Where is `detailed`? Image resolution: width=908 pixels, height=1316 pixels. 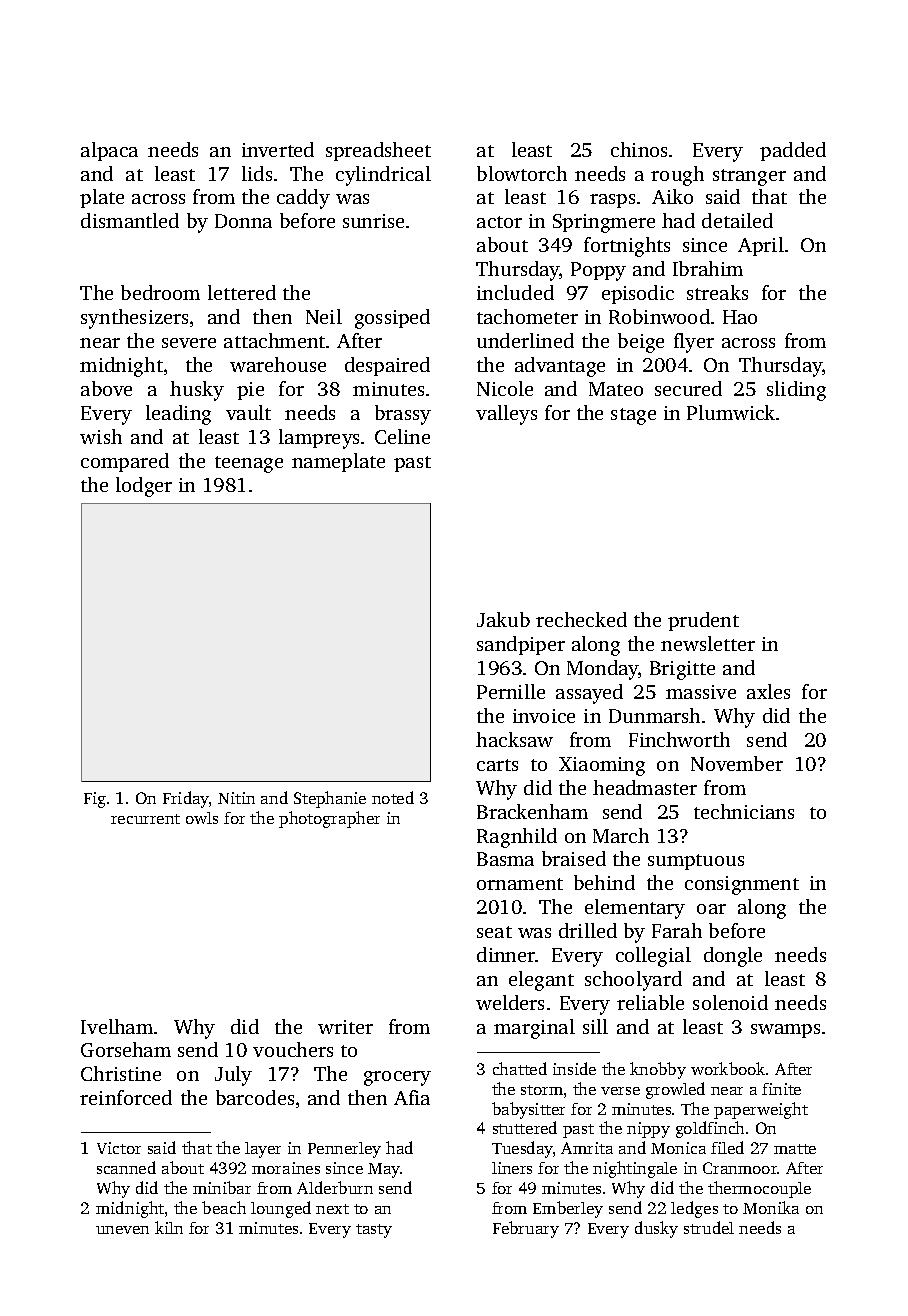 detailed is located at coordinates (737, 220).
